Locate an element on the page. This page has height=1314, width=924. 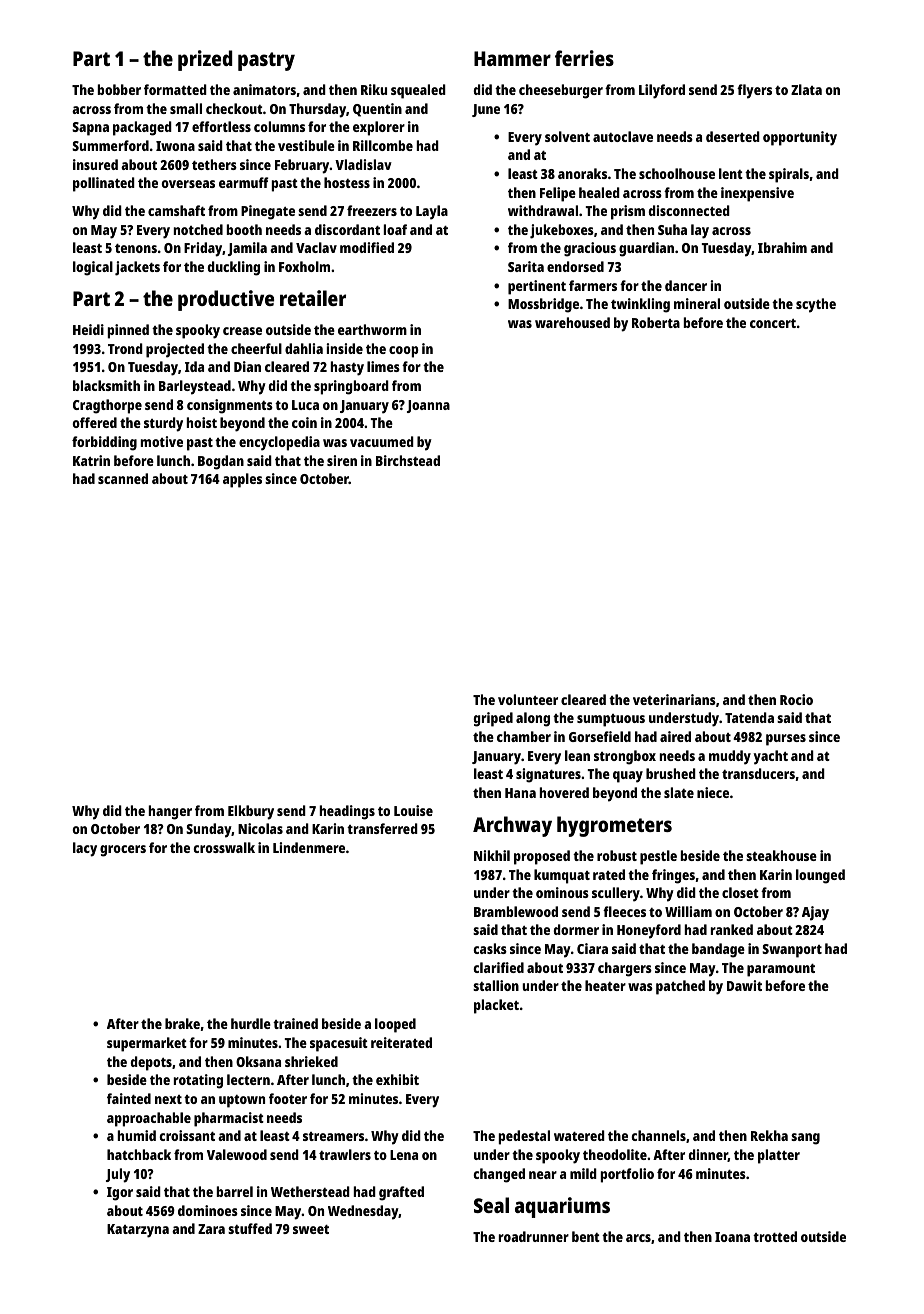
Hammer is located at coordinates (512, 58).
